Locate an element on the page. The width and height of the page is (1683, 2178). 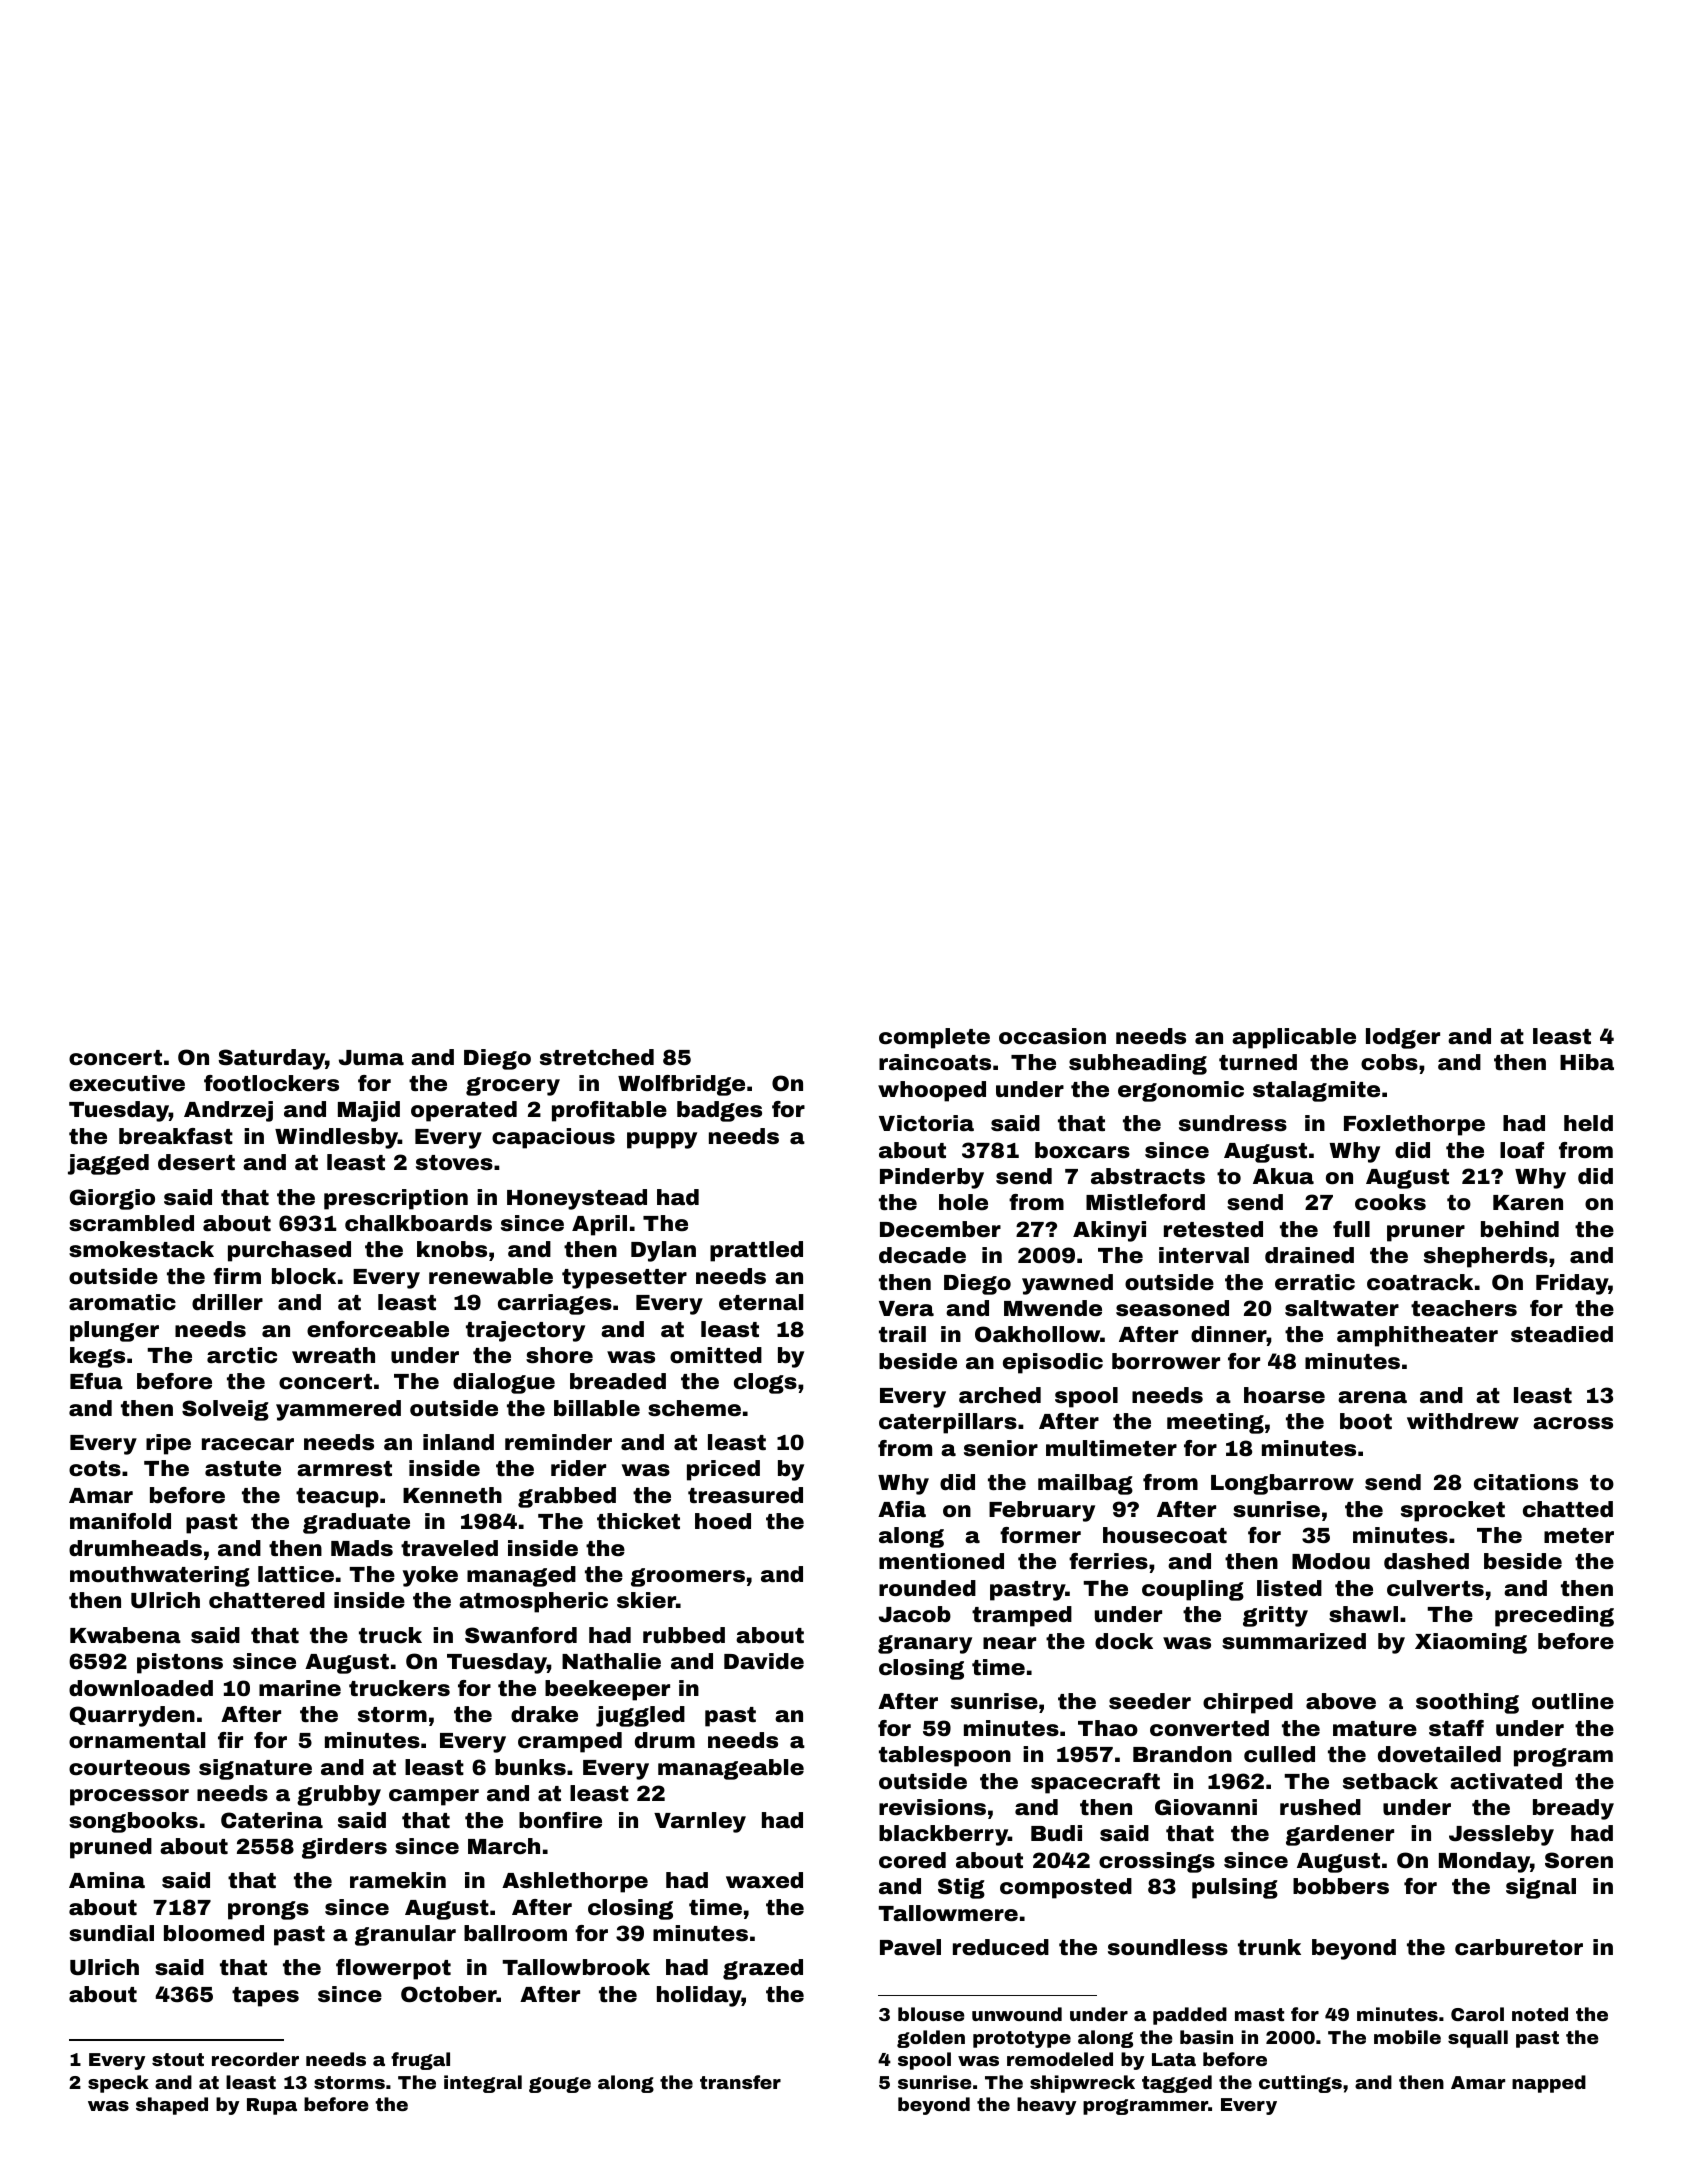
chirped is located at coordinates (1248, 1703).
